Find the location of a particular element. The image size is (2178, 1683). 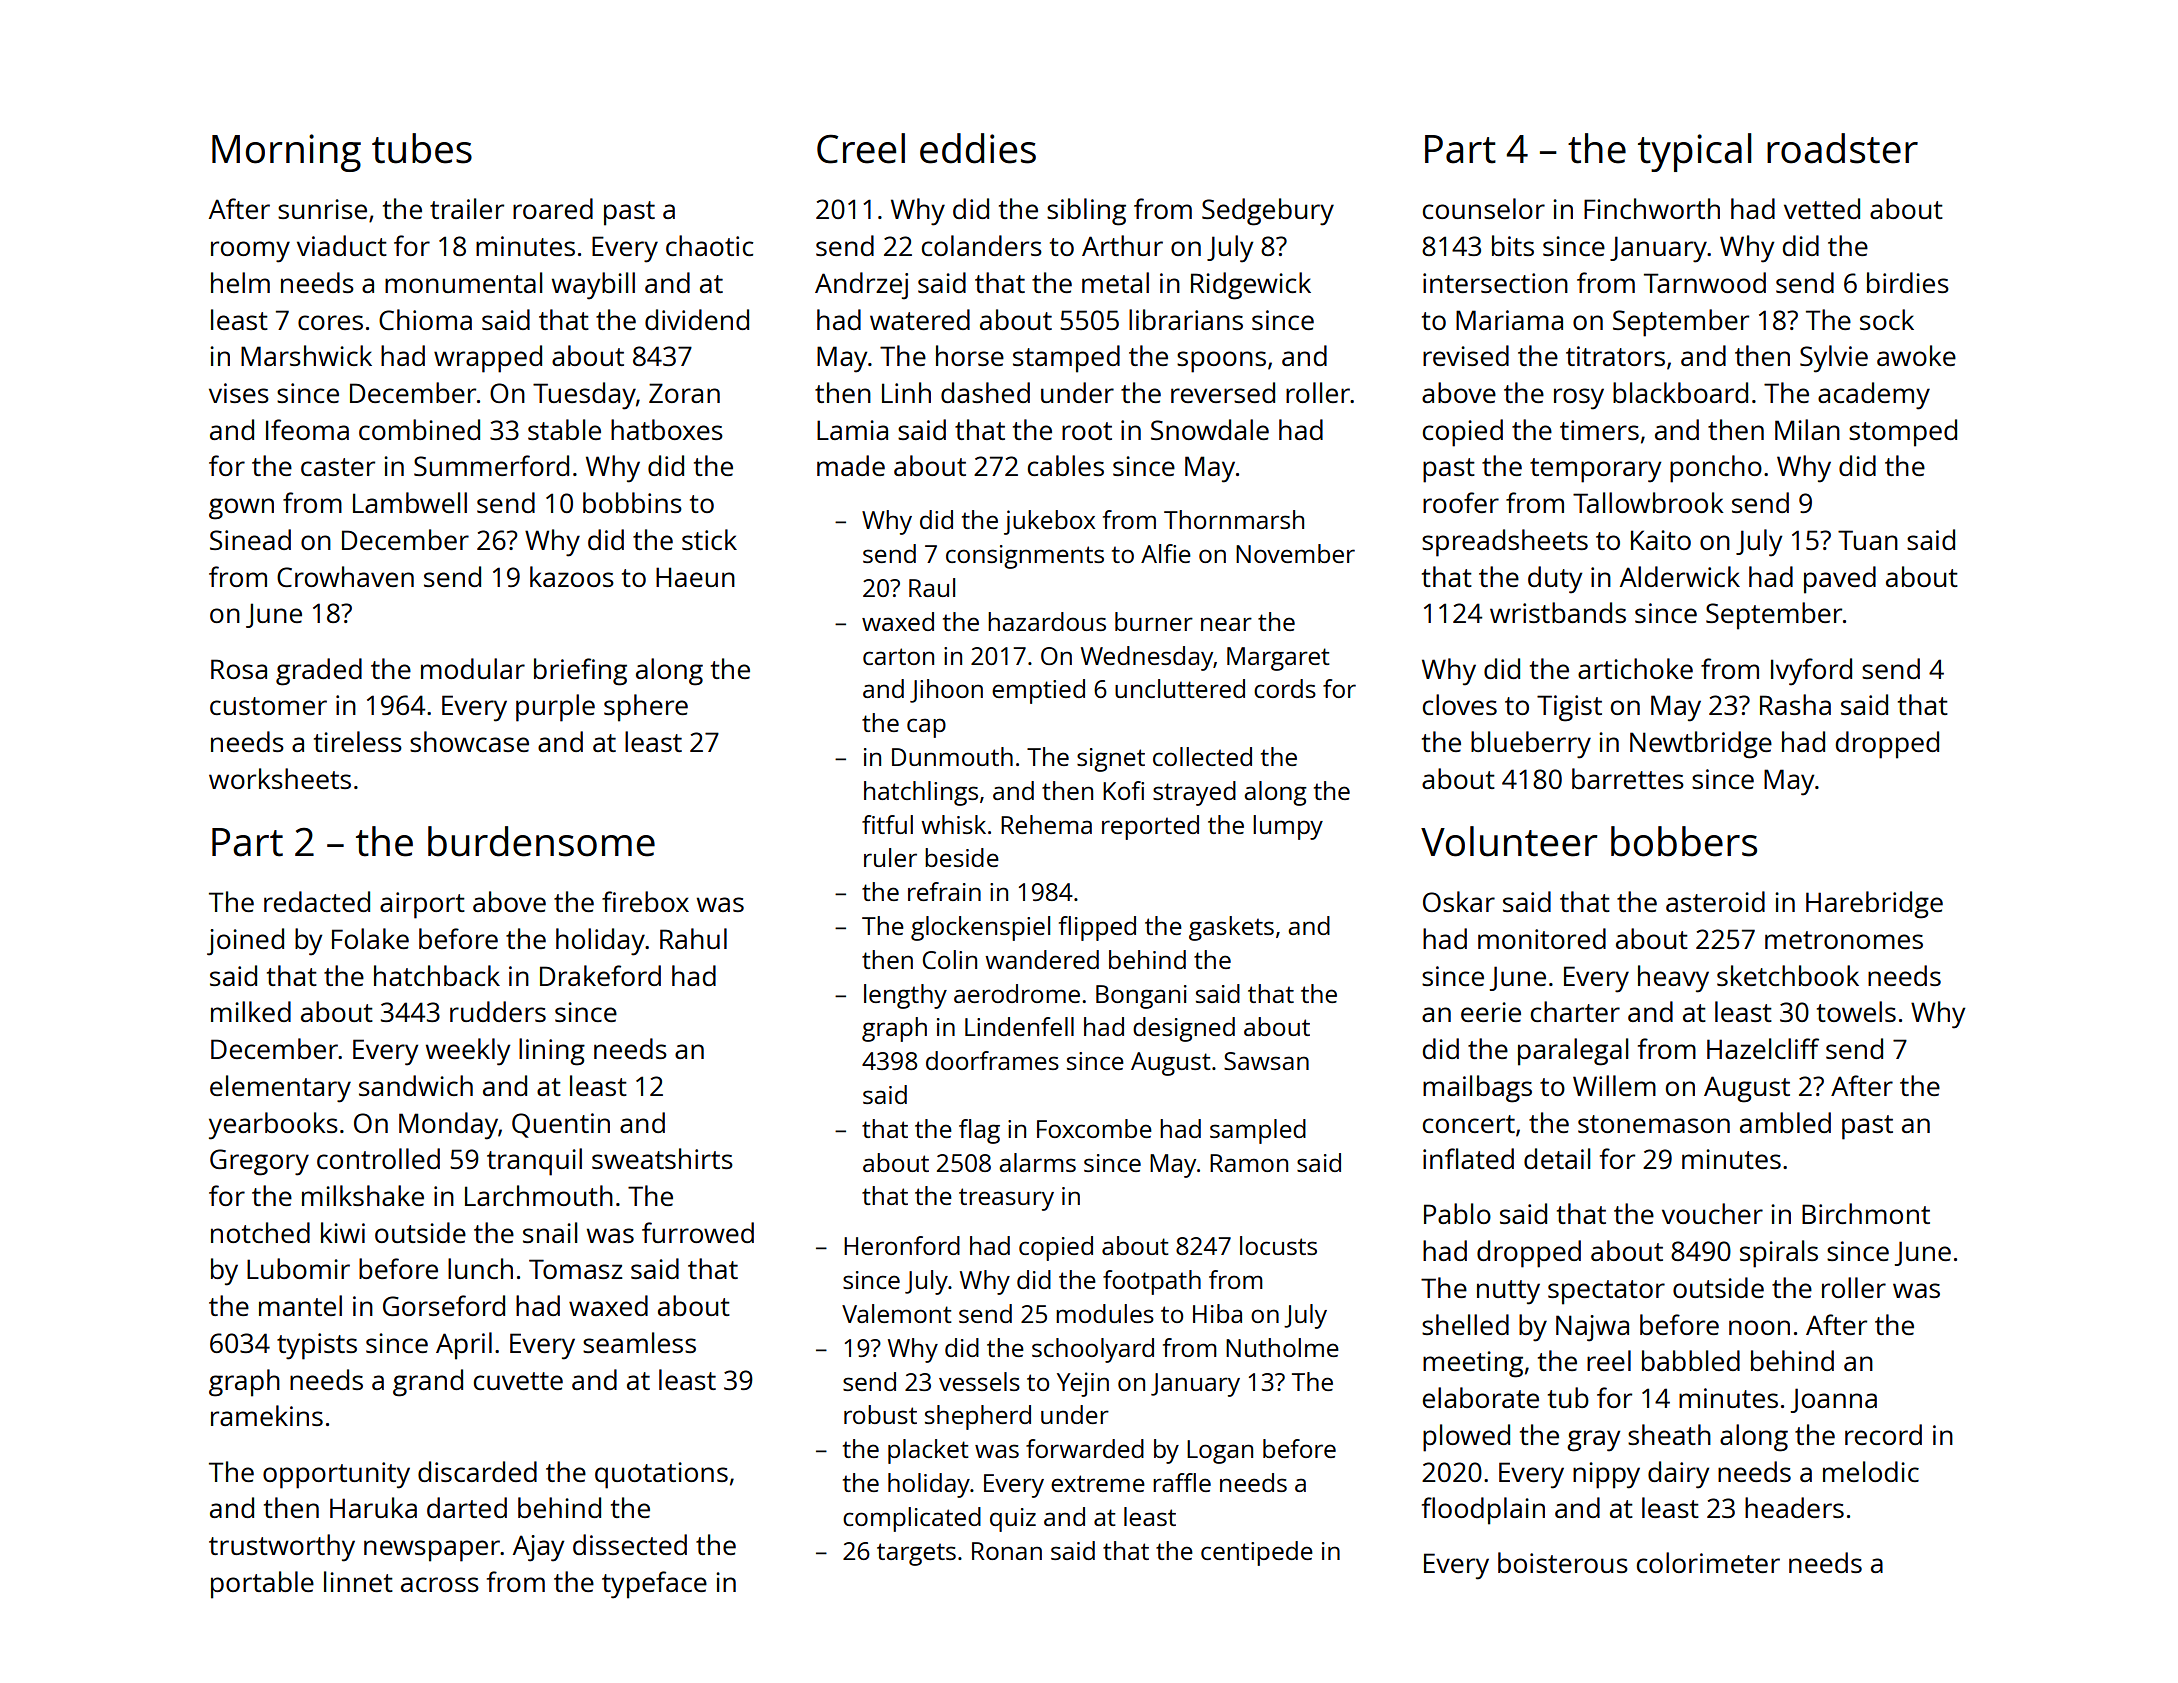

discarded is located at coordinates (477, 1471).
